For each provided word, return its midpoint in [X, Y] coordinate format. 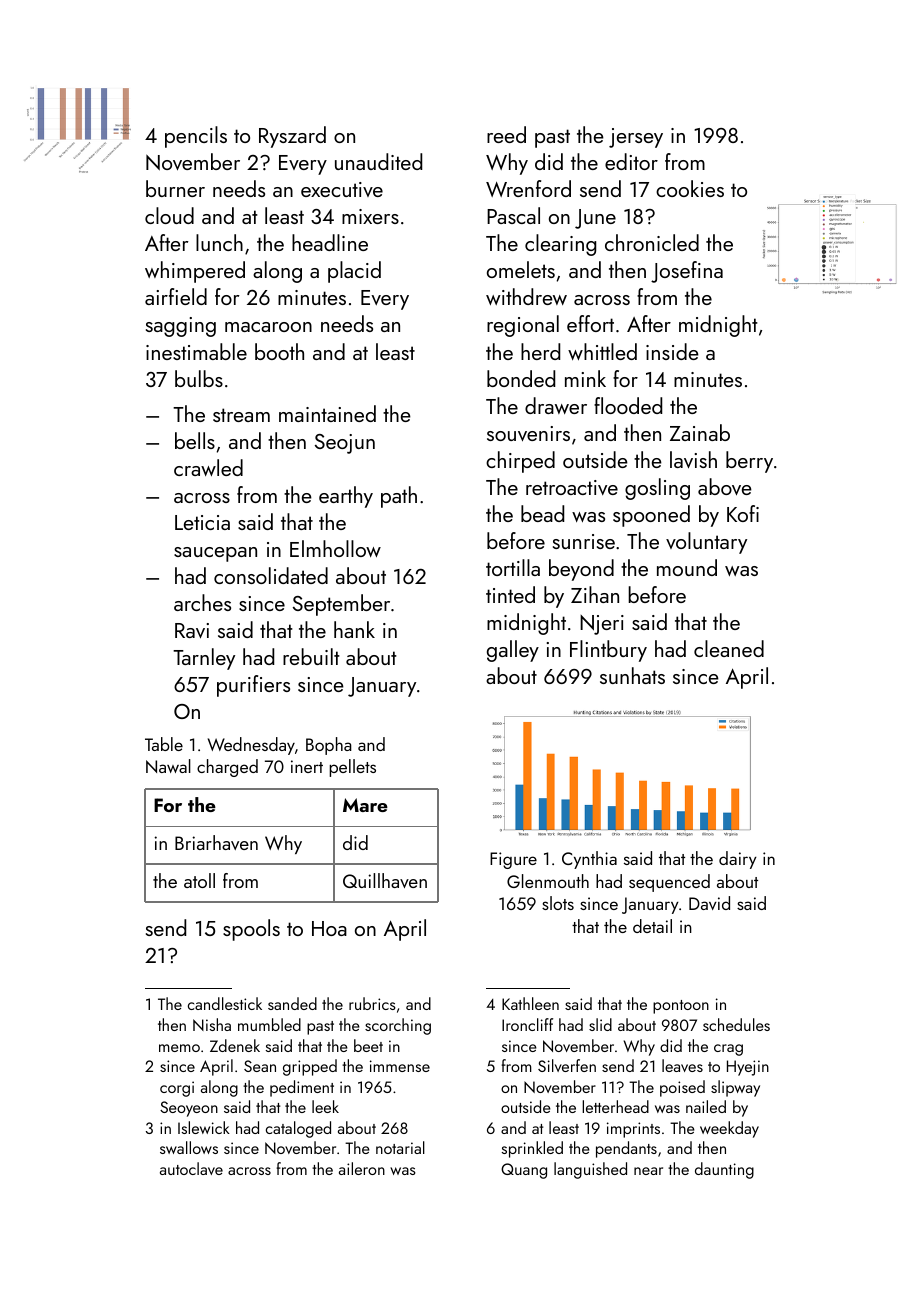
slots [558, 903]
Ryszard [292, 137]
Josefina [687, 272]
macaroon [268, 327]
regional [523, 326]
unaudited [378, 161]
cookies [690, 188]
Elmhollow [335, 548]
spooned [651, 516]
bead [542, 513]
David [709, 903]
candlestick [225, 1003]
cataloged [298, 1129]
